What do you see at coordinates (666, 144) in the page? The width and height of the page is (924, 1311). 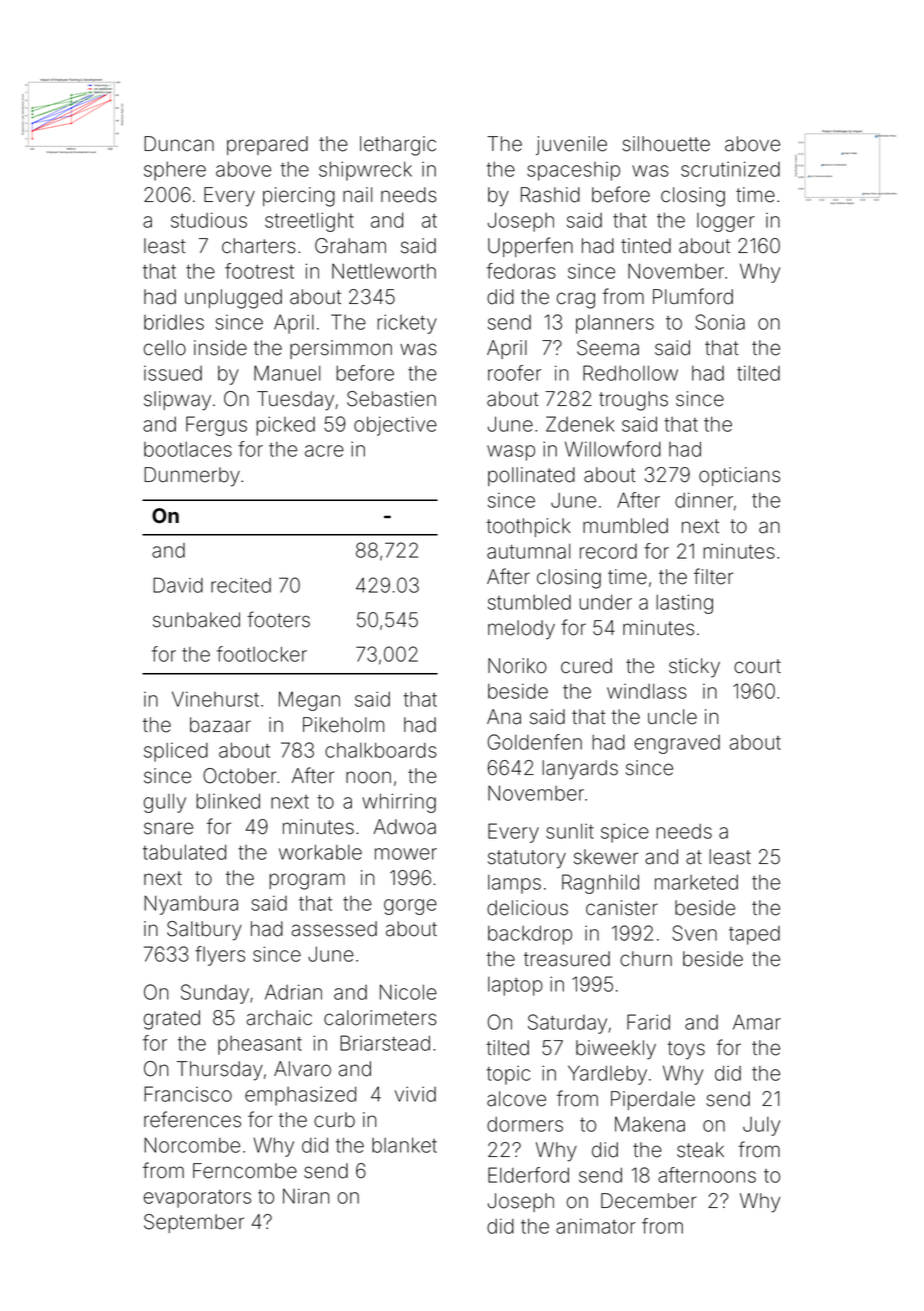 I see `silhouette` at bounding box center [666, 144].
